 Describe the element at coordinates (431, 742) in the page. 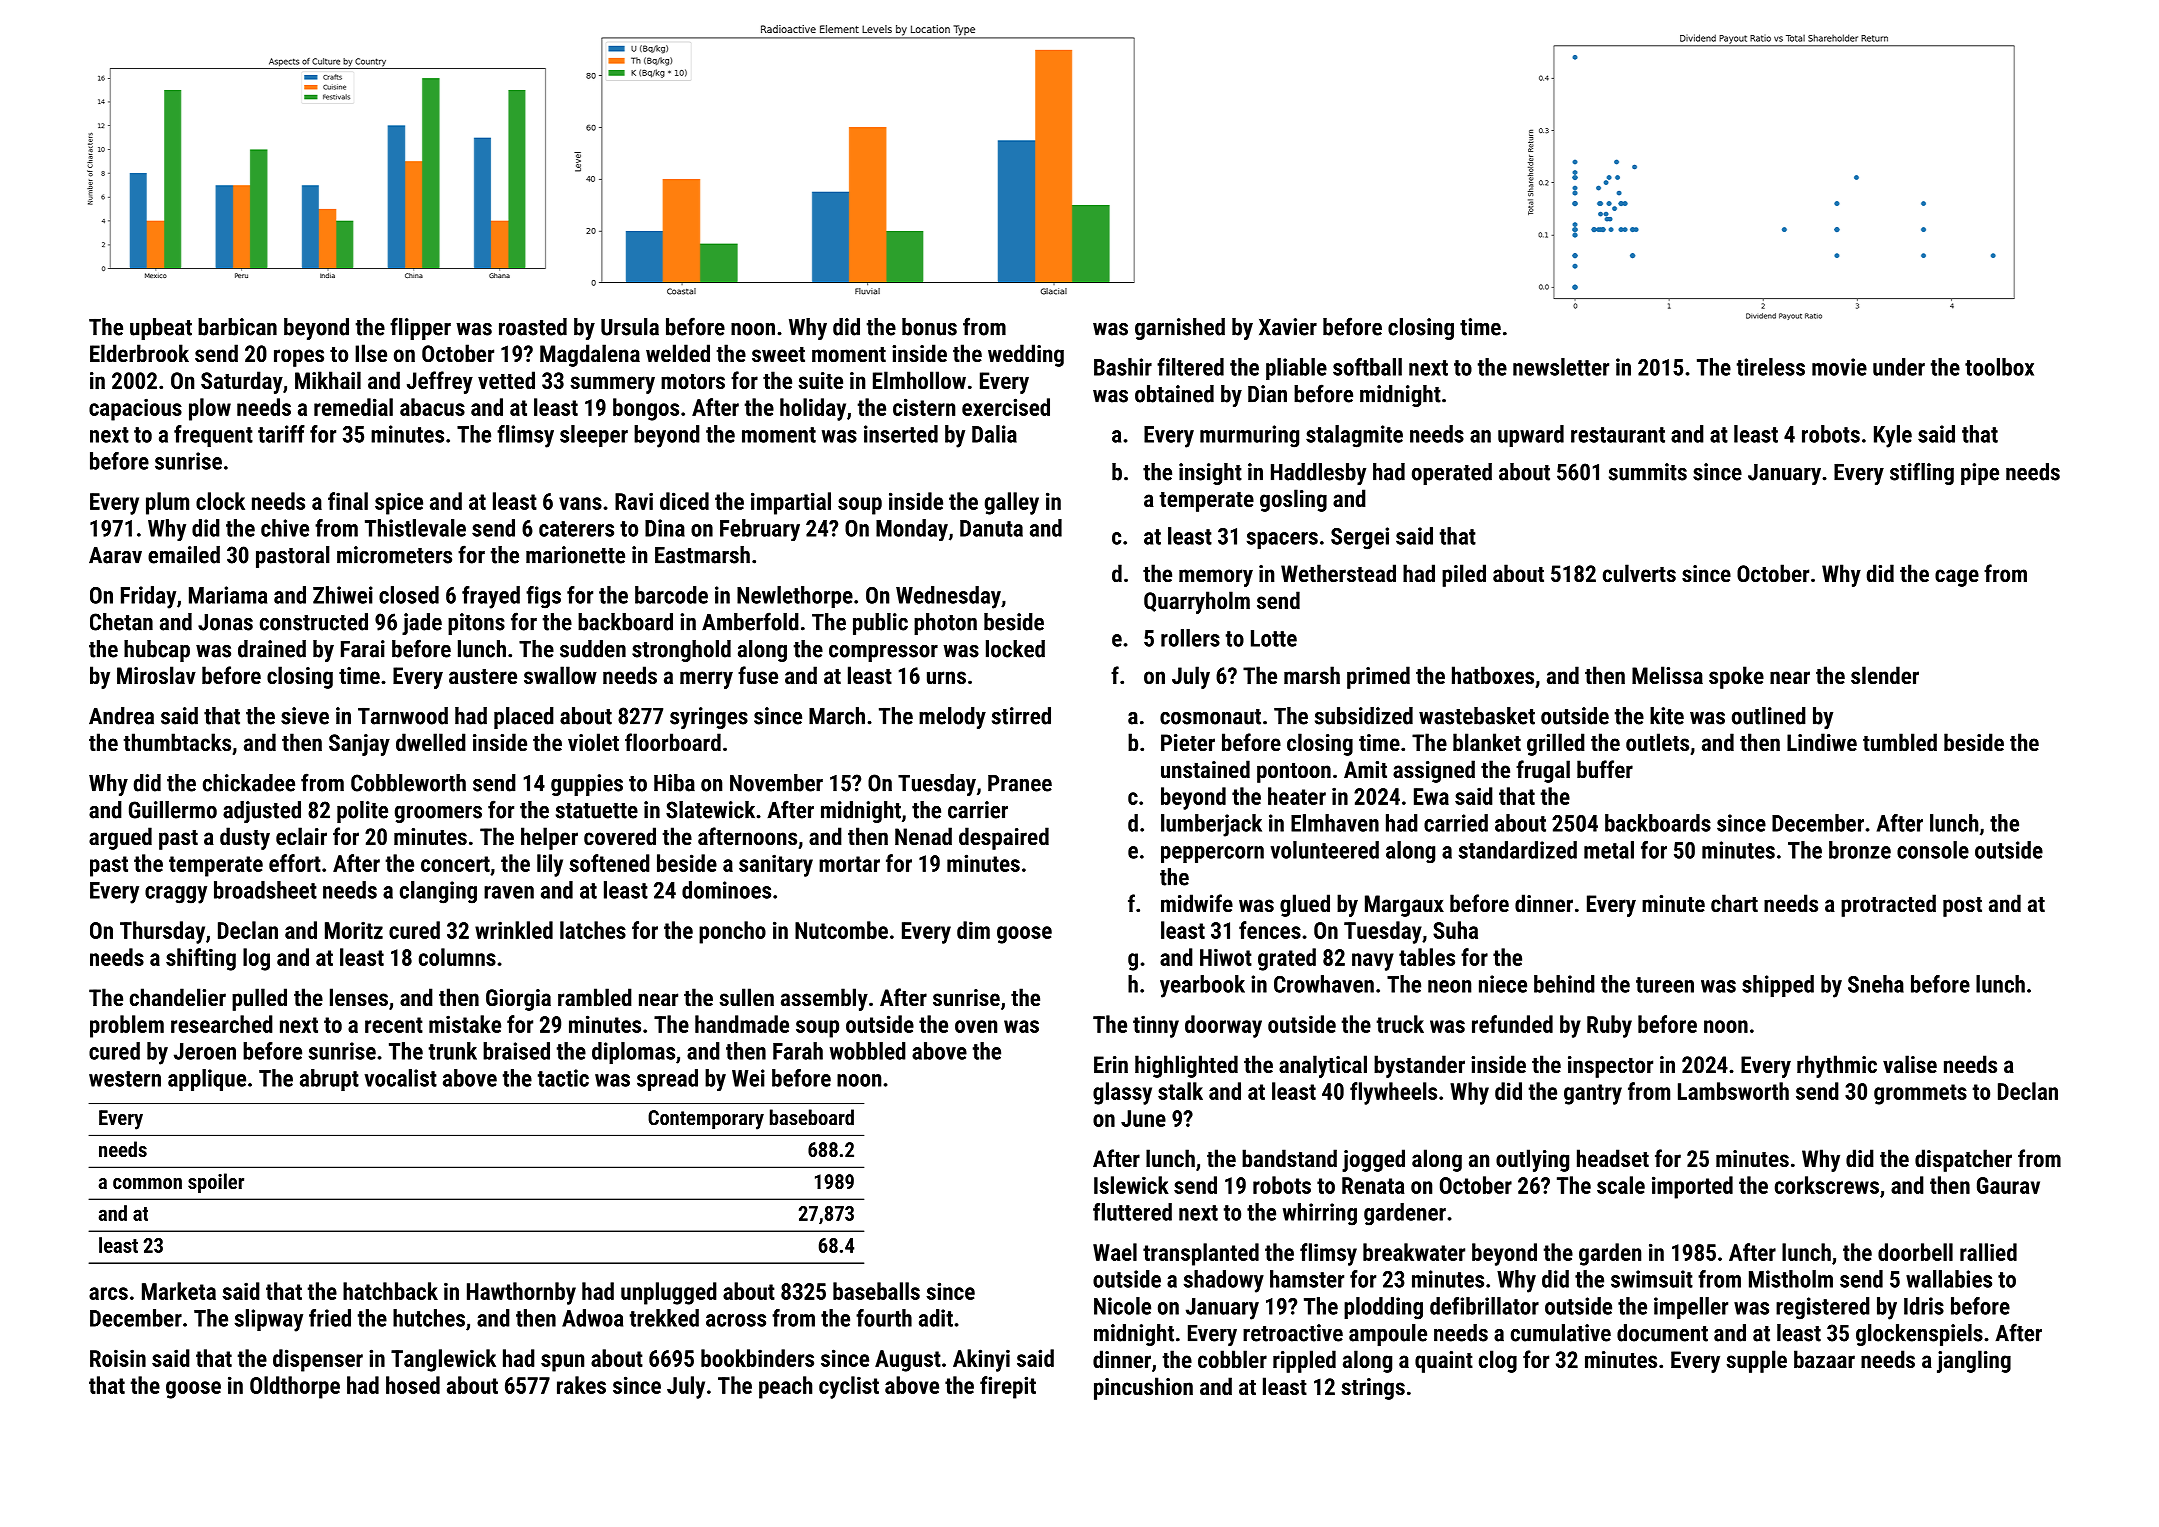

I see `dwelled` at that location.
